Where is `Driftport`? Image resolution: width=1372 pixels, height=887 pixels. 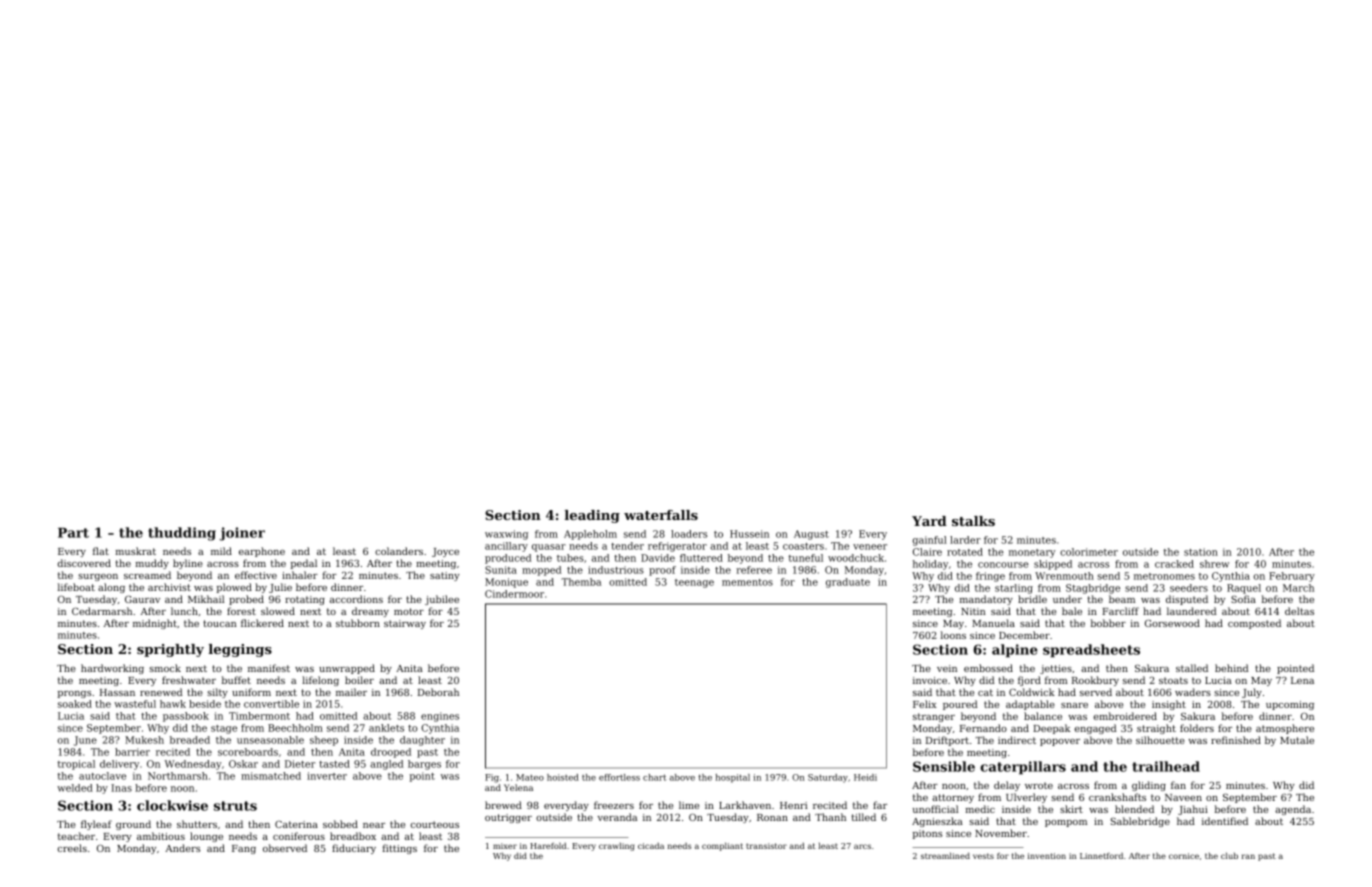
Driftport is located at coordinates (947, 741).
